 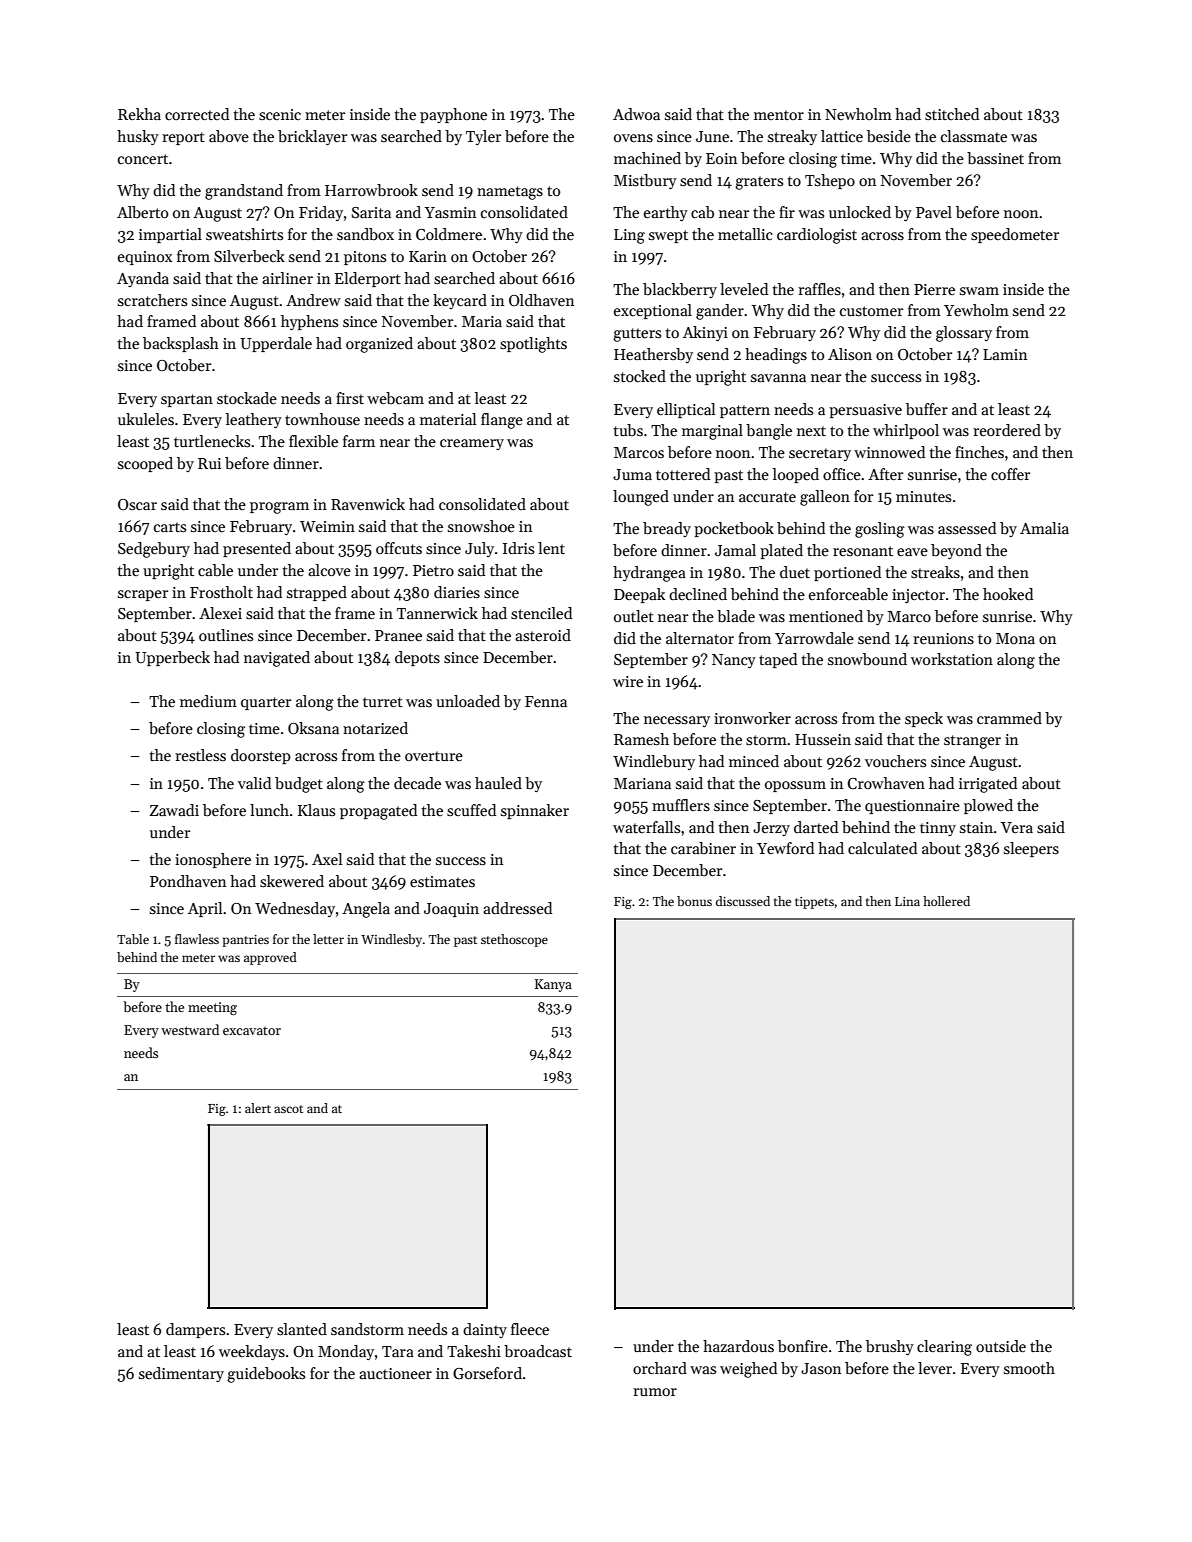 I want to click on cardiologist, so click(x=817, y=236).
